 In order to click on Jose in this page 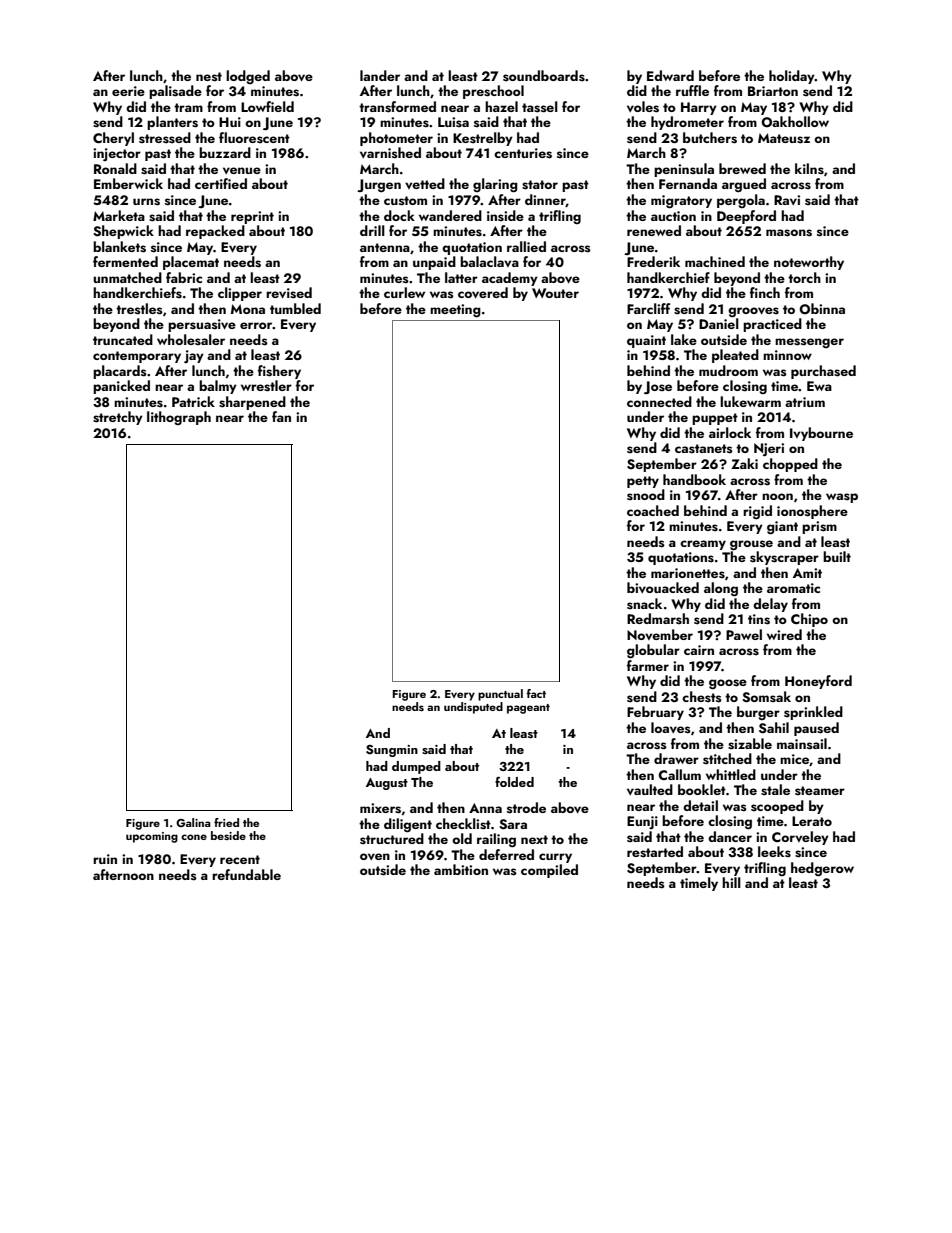, I will do `click(658, 387)`.
